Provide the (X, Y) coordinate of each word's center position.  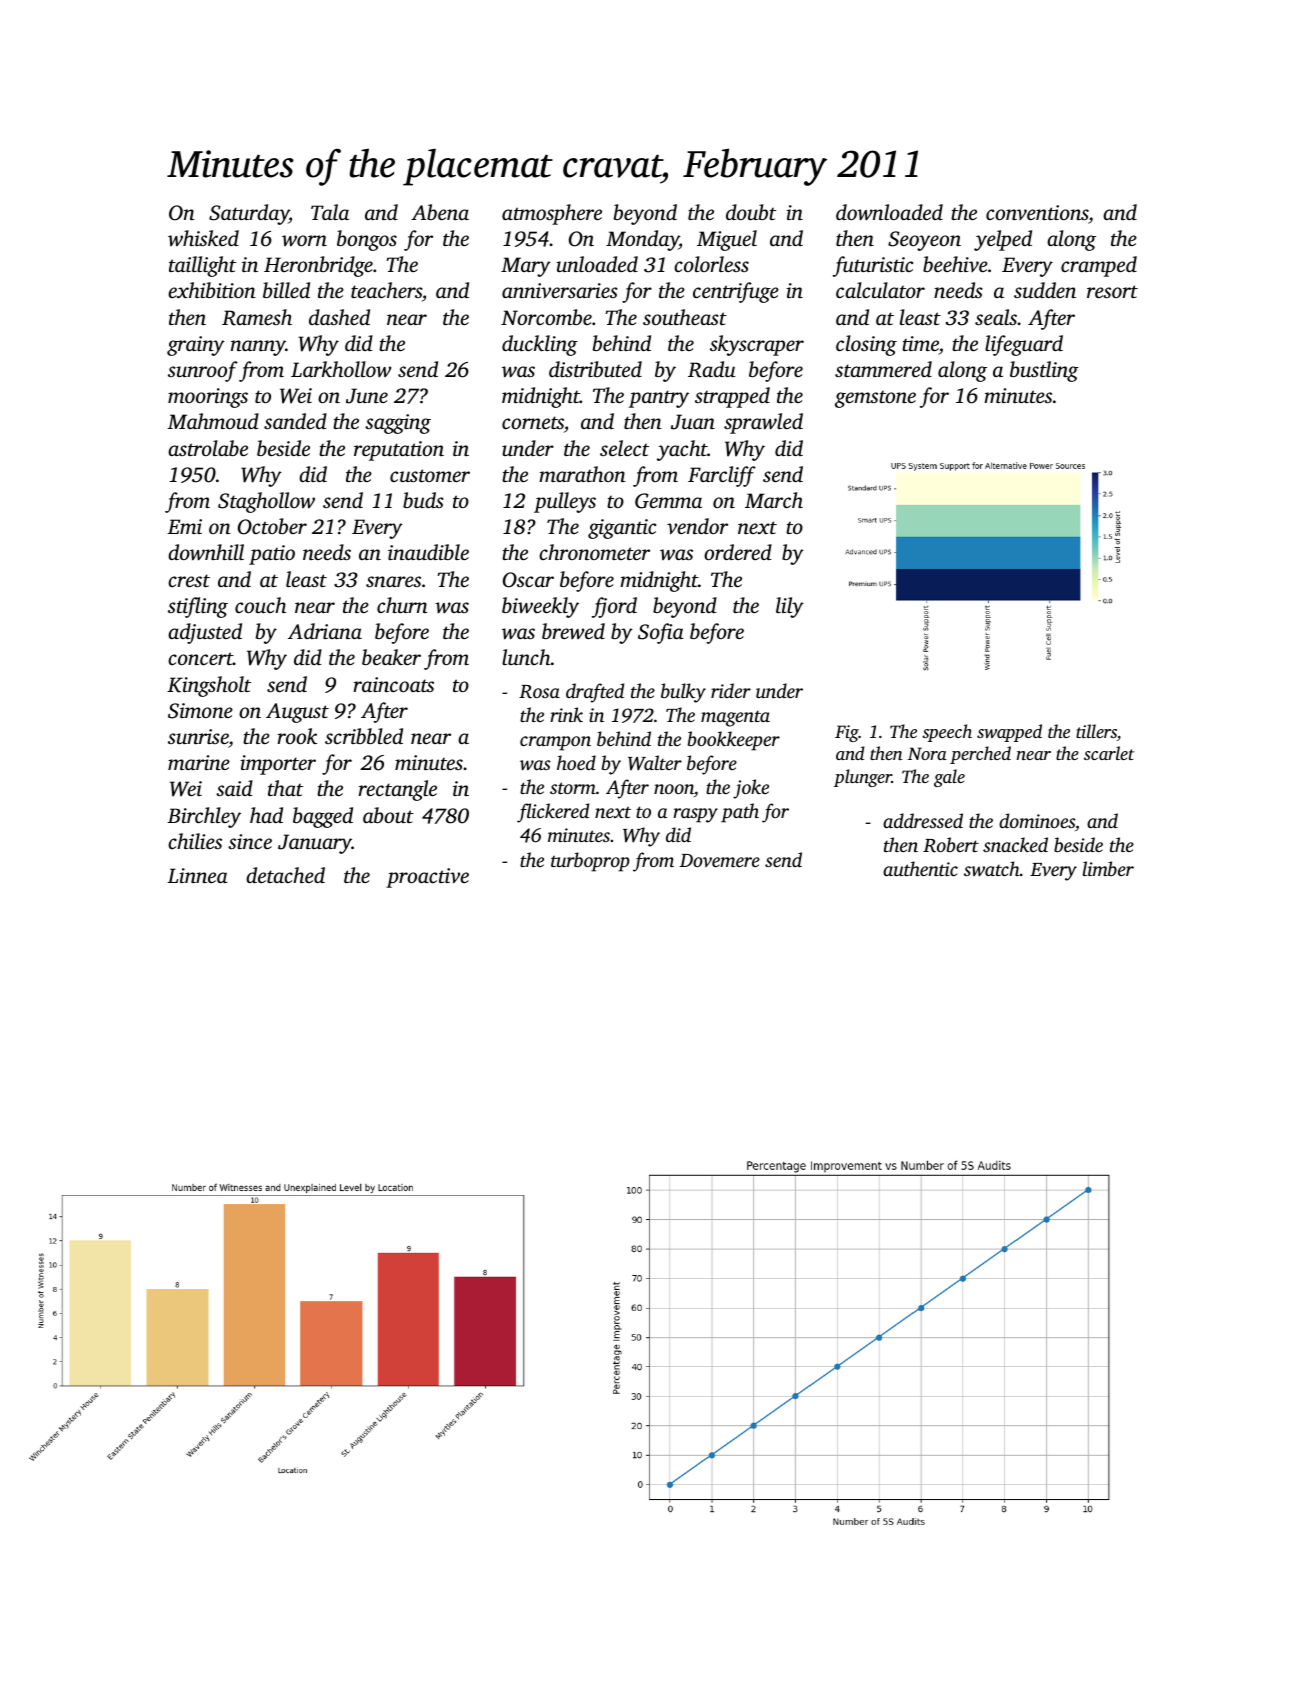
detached (285, 875)
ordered (738, 552)
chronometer (594, 552)
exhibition (212, 290)
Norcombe (546, 317)
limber (1108, 868)
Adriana (325, 631)
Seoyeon (924, 241)
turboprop (590, 862)
